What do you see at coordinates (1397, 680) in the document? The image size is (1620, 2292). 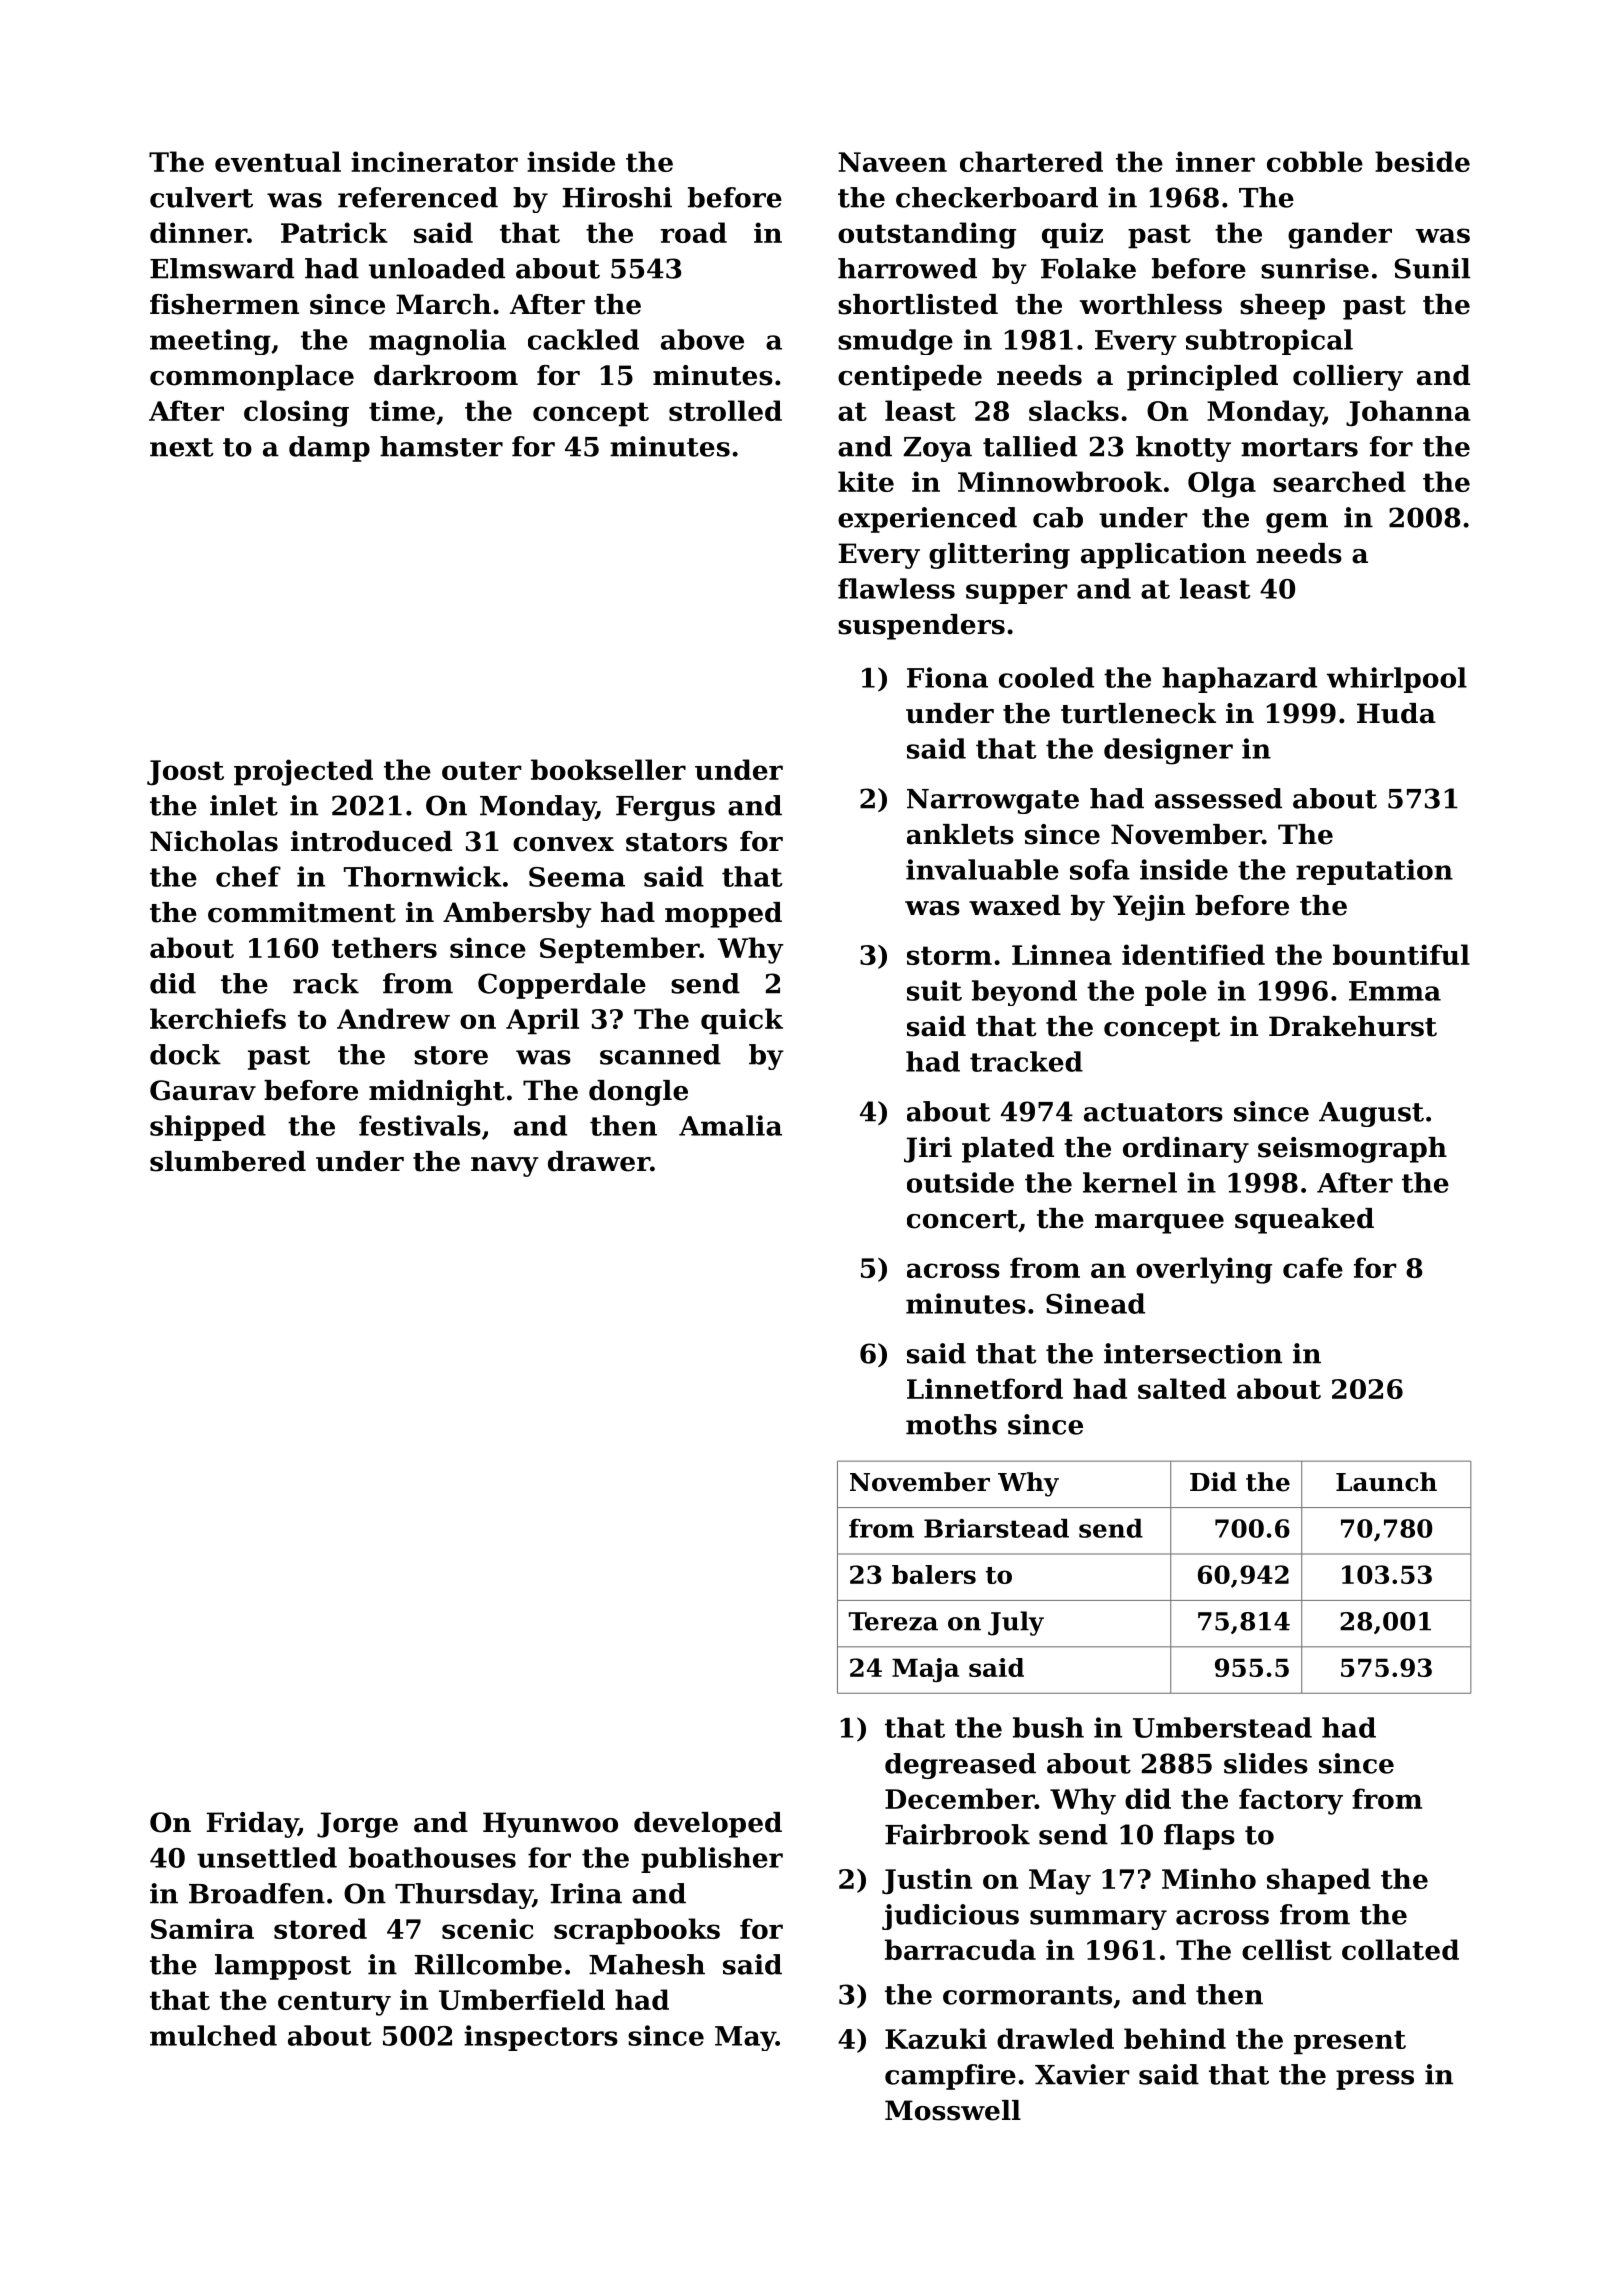 I see `whirlpool` at bounding box center [1397, 680].
